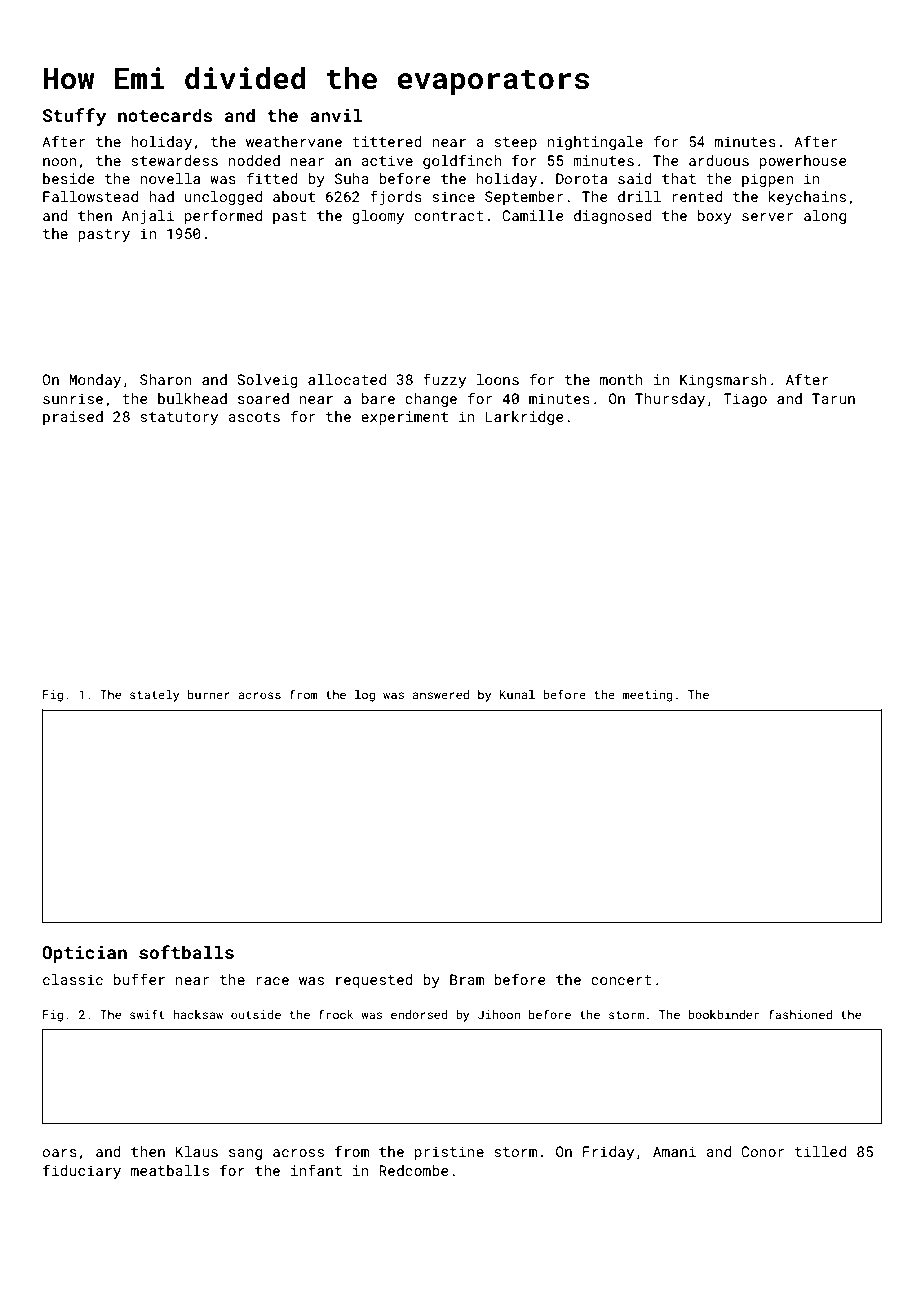 The image size is (924, 1308). What do you see at coordinates (803, 162) in the image?
I see `powerhouse` at bounding box center [803, 162].
